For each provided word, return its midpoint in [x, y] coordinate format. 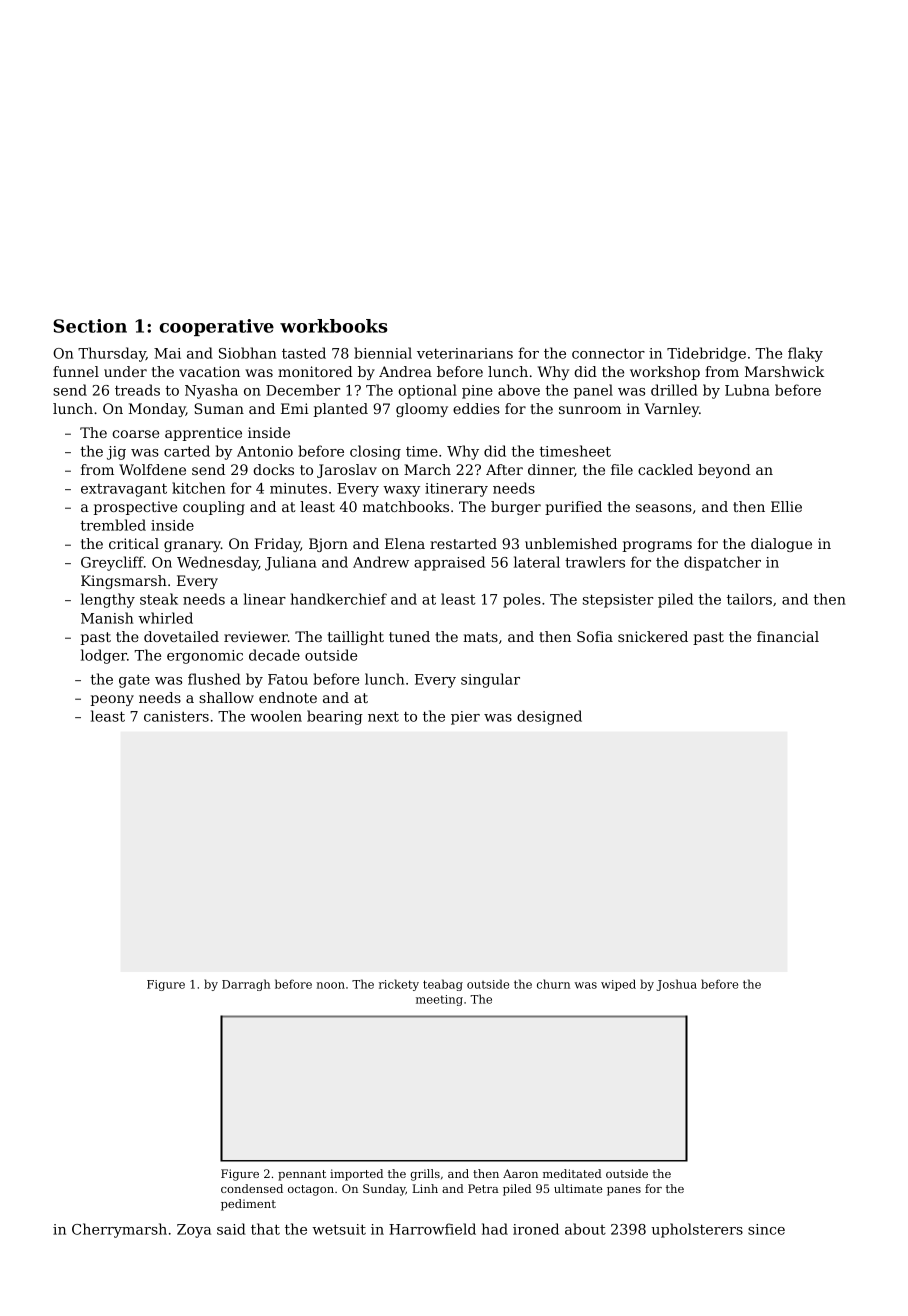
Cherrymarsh [119, 1230]
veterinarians [465, 353]
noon [331, 985]
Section [90, 326]
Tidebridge [706, 354]
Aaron [520, 1173]
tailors [749, 599]
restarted [463, 543]
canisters [176, 716]
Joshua [676, 985]
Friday [277, 545]
